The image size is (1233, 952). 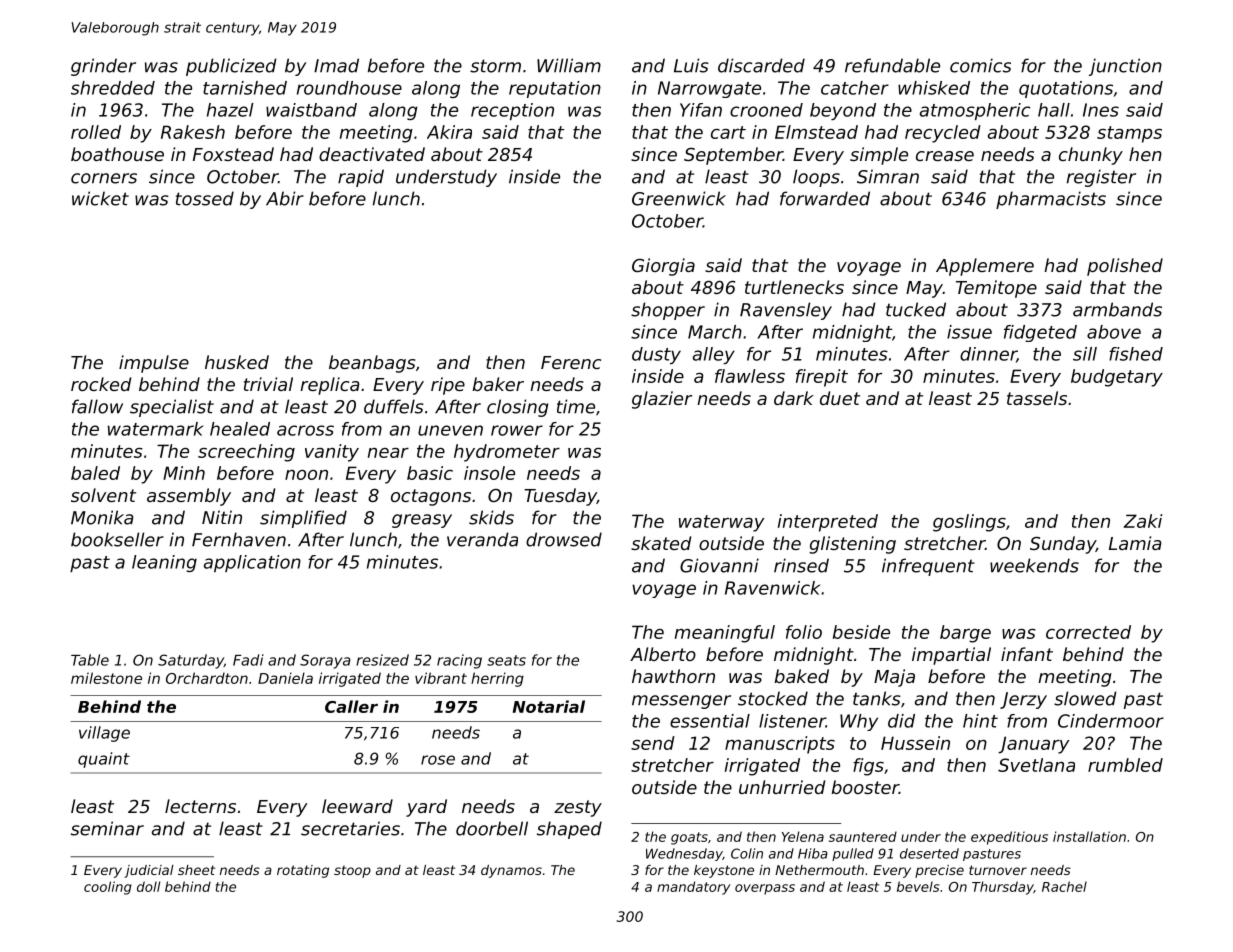 What do you see at coordinates (1117, 378) in the document?
I see `budgetary` at bounding box center [1117, 378].
